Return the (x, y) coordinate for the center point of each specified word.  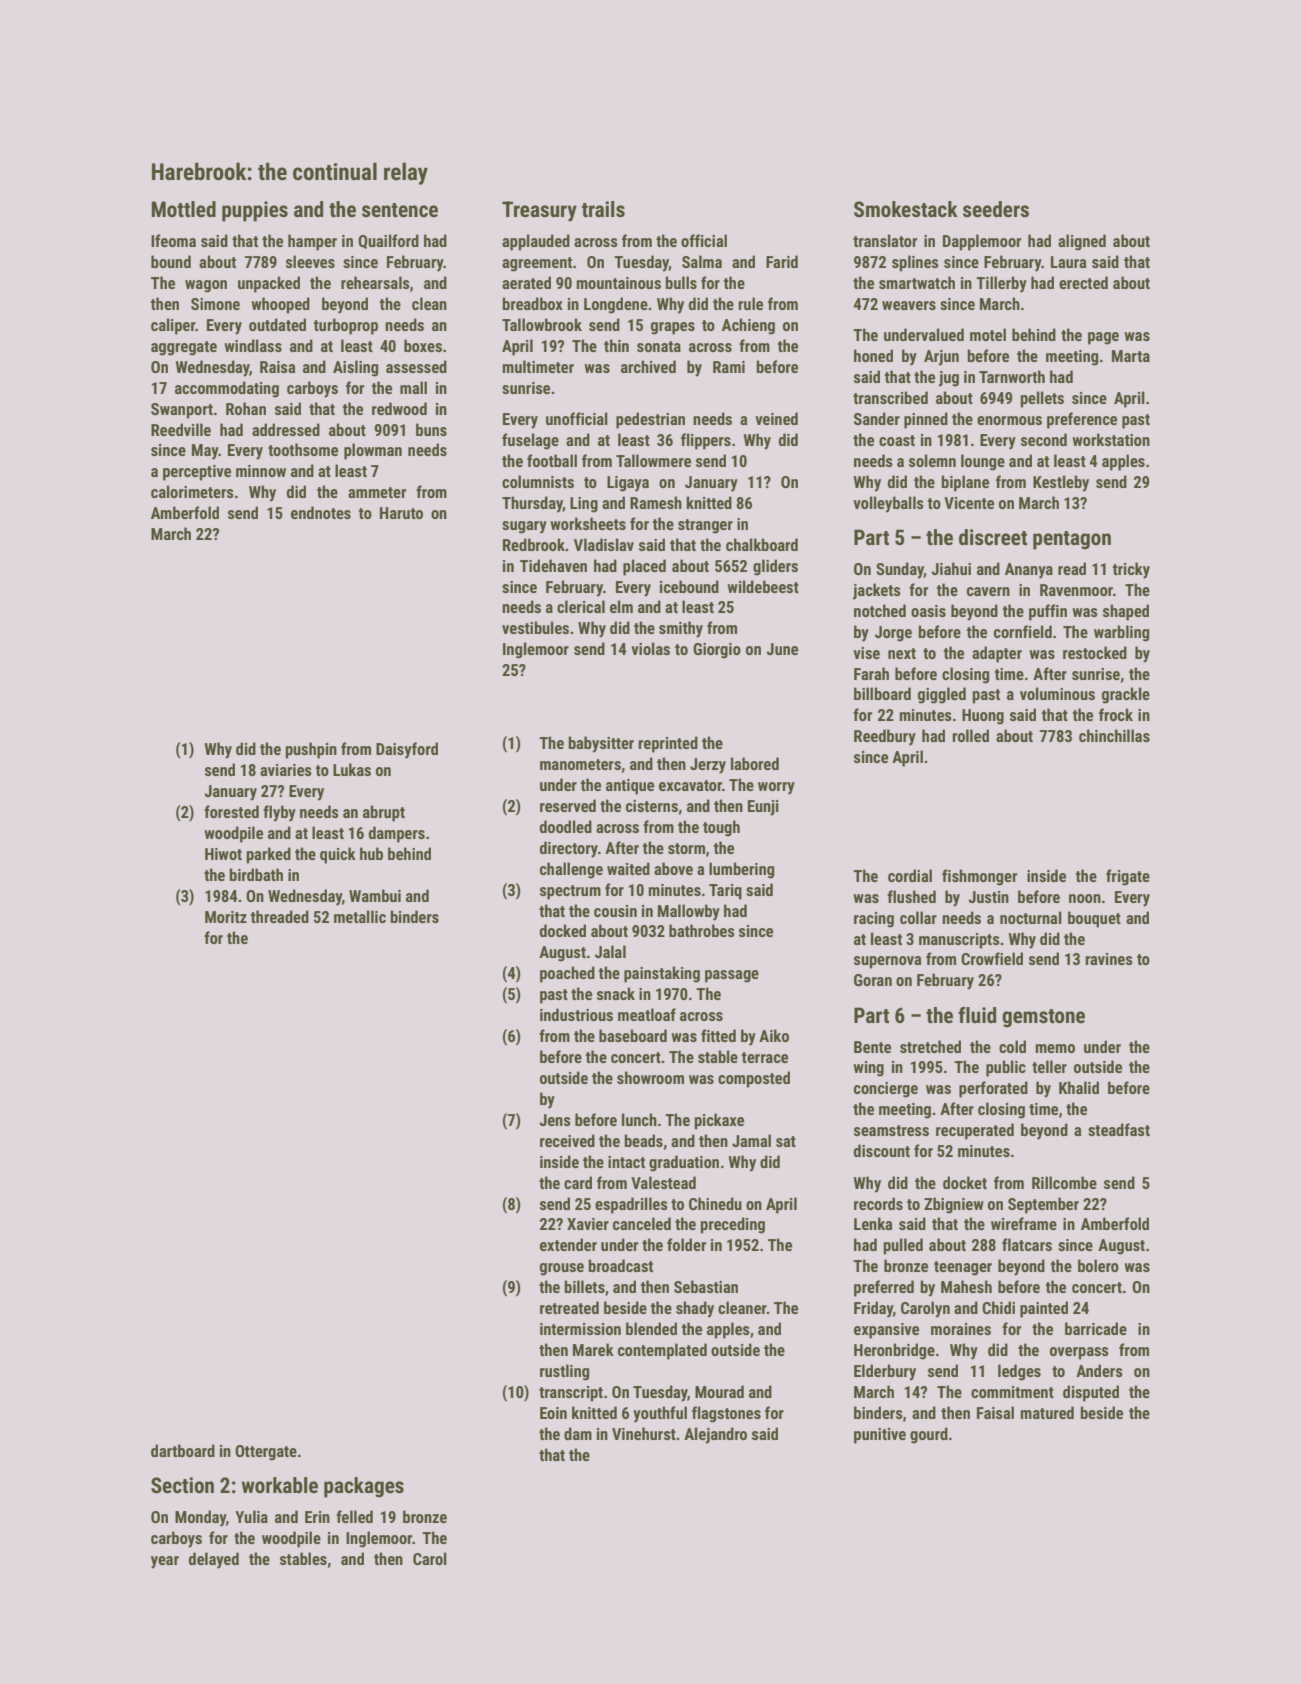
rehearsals (375, 282)
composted (754, 1079)
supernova (887, 962)
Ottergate (266, 1453)
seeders (996, 209)
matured (1047, 1412)
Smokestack (906, 209)
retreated (569, 1307)
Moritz (226, 917)
